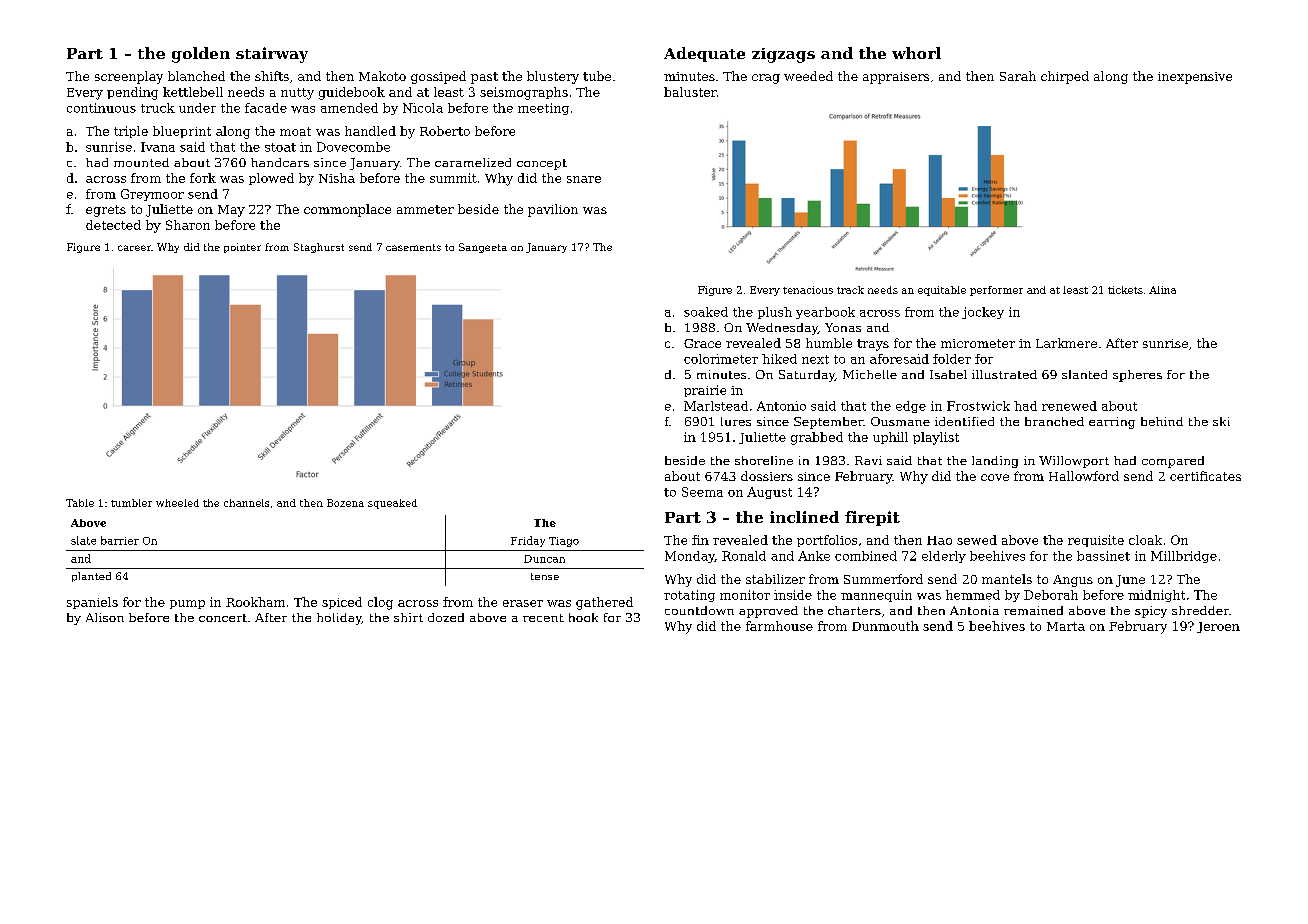 This page has width=1308, height=924. Describe the element at coordinates (916, 53) in the page. I see `whorl` at that location.
